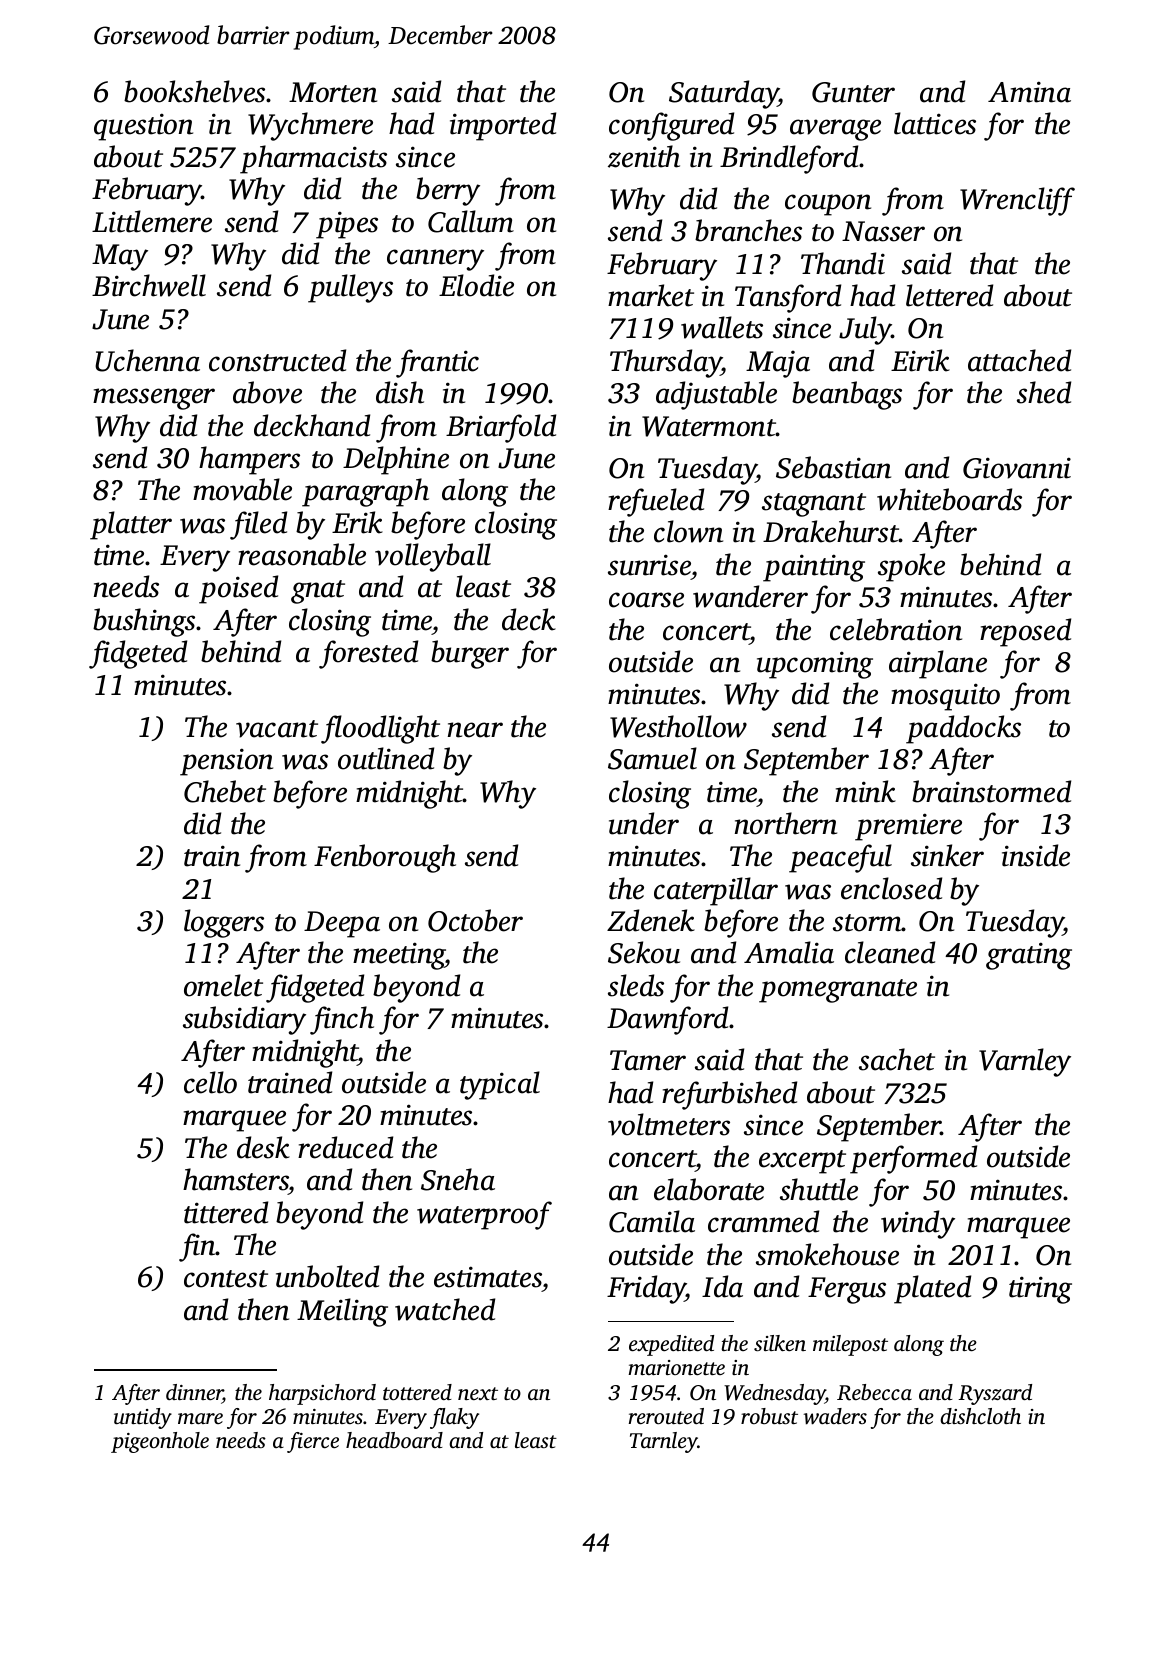 This screenshot has height=1654, width=1165. What do you see at coordinates (503, 126) in the screenshot?
I see `imported` at bounding box center [503, 126].
